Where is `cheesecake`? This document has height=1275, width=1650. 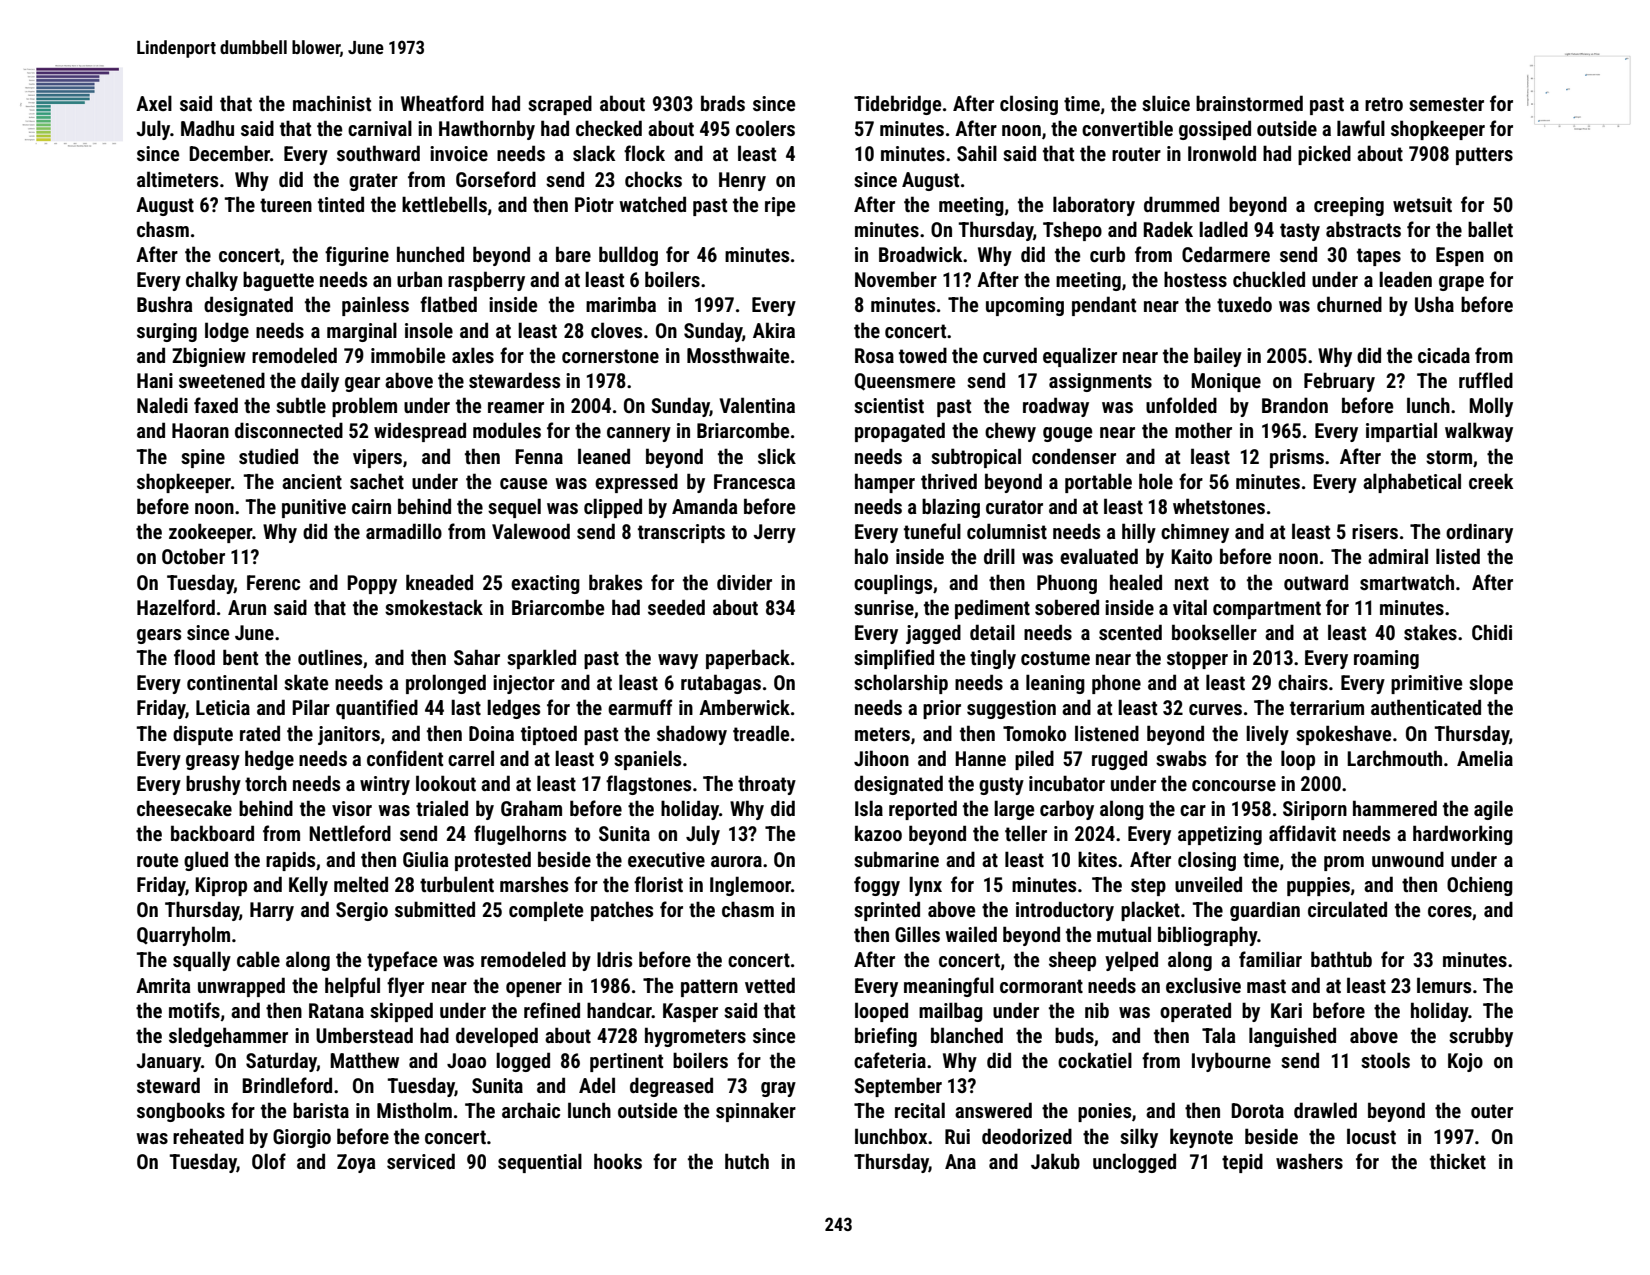 cheesecake is located at coordinates (184, 808).
